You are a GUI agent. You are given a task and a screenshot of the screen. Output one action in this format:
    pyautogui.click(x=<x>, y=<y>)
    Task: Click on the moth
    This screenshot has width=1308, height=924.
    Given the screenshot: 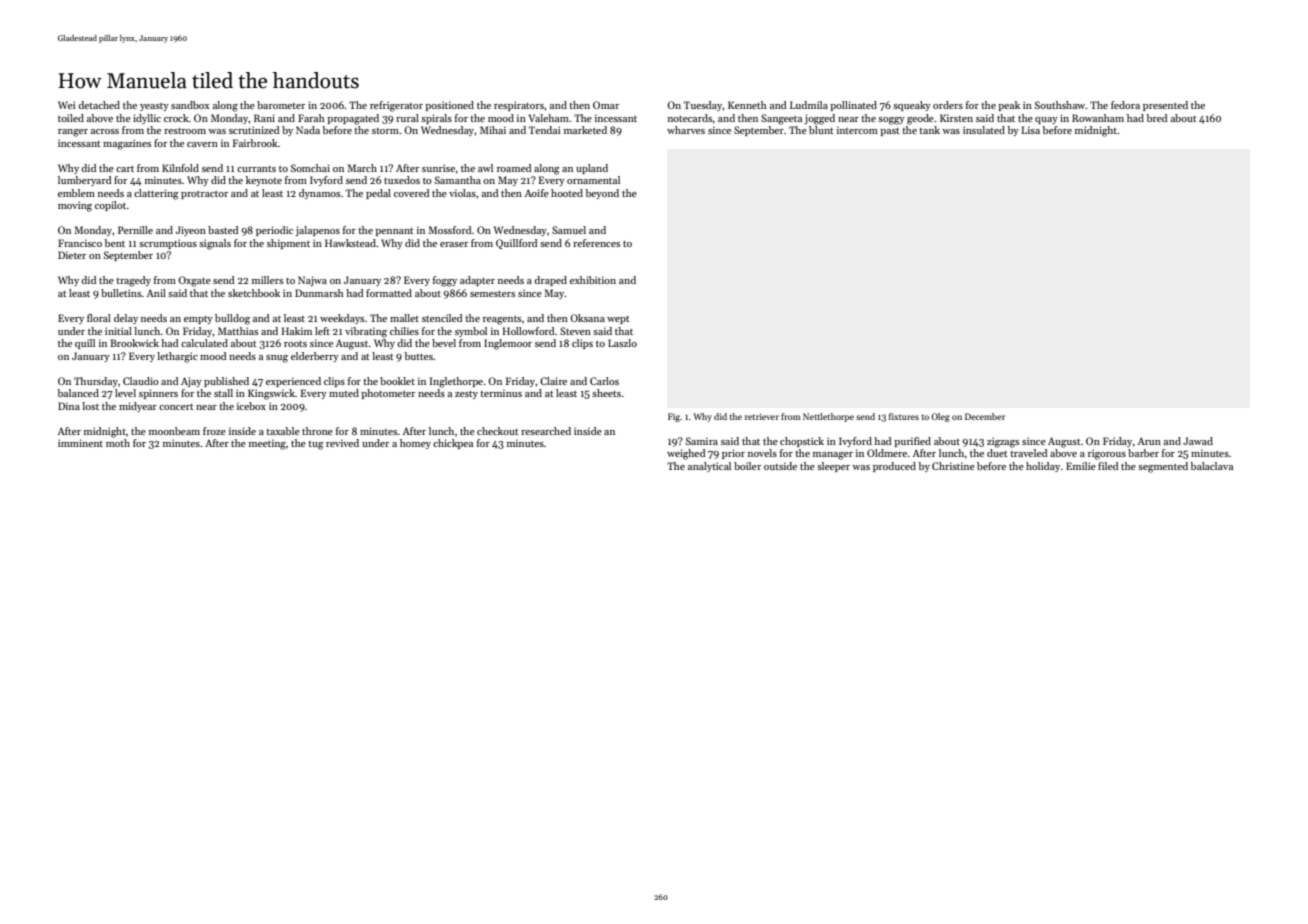 What is the action you would take?
    pyautogui.click(x=118, y=443)
